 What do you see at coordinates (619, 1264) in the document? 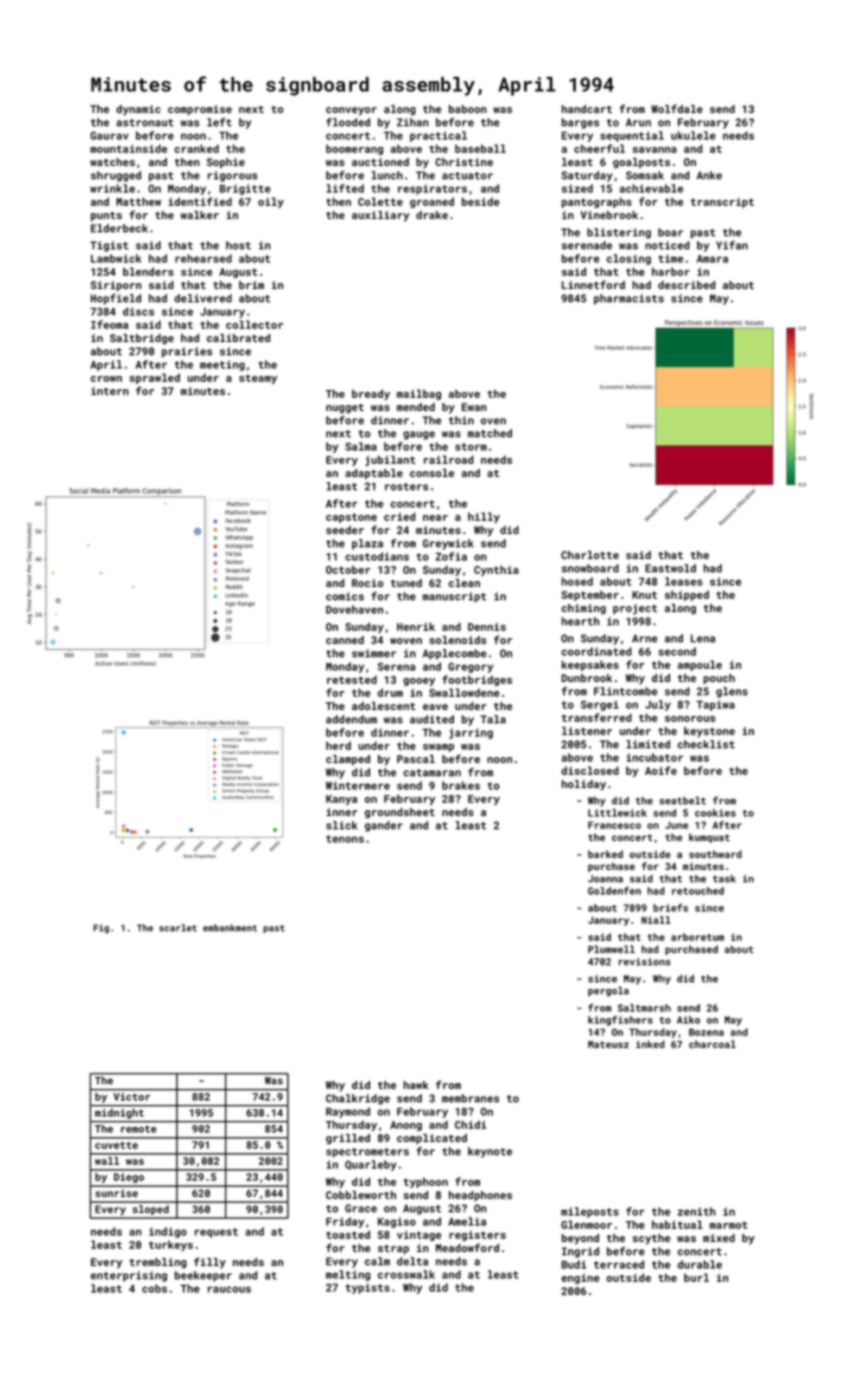
I see `terraced` at bounding box center [619, 1264].
